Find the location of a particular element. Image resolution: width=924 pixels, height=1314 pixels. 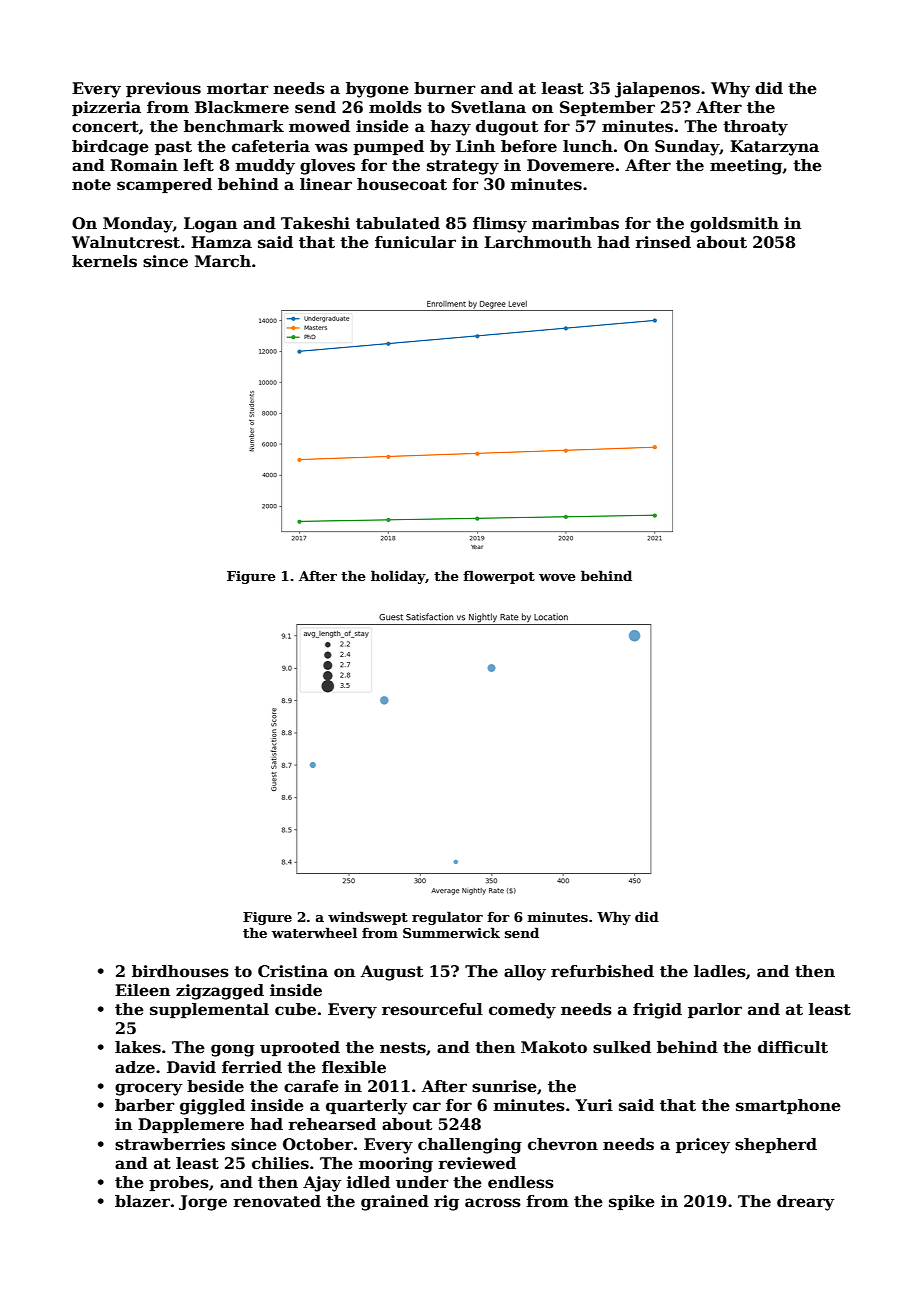

regulator is located at coordinates (447, 918).
